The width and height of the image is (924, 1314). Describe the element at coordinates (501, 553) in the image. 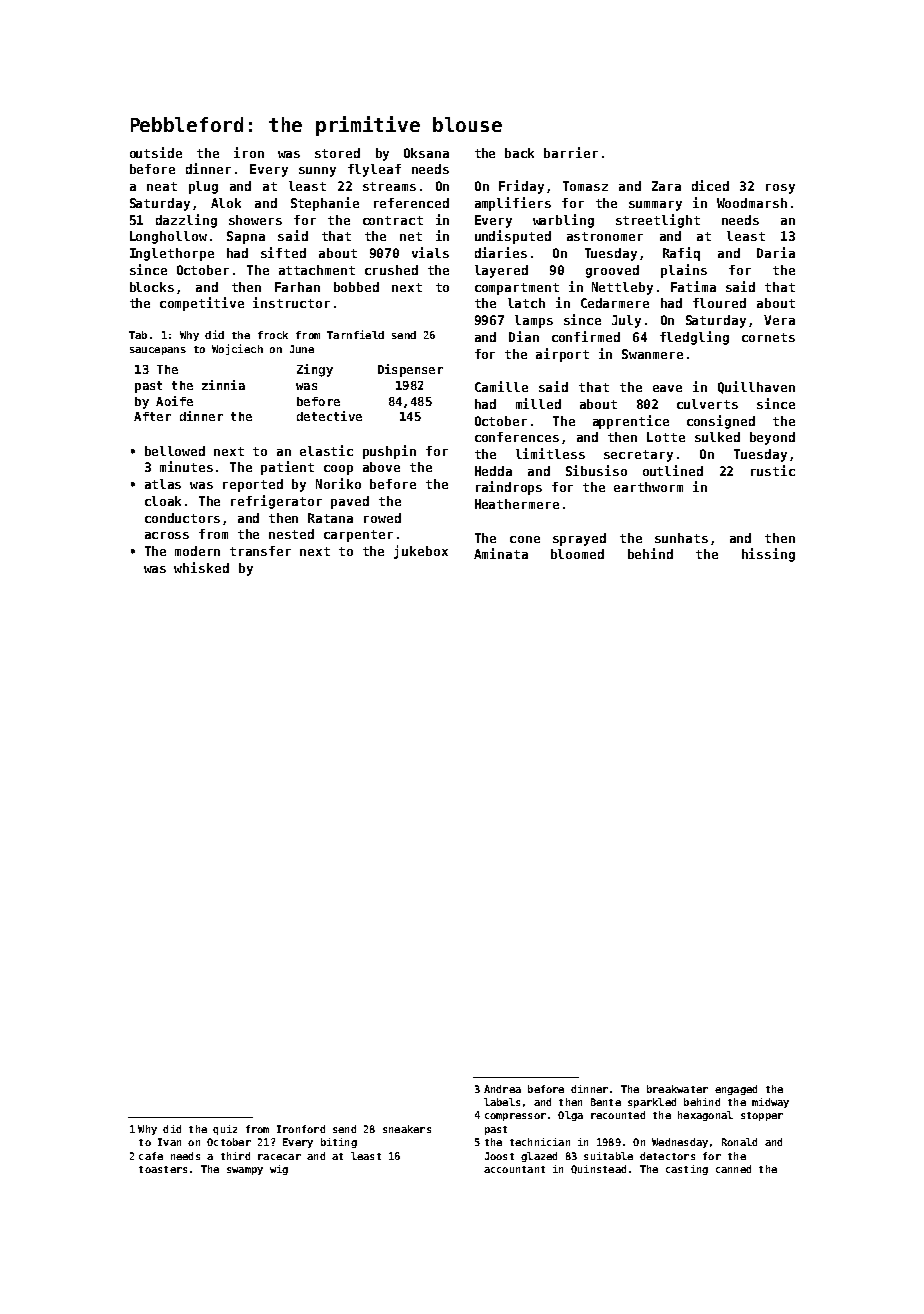

I see `Aminata` at that location.
